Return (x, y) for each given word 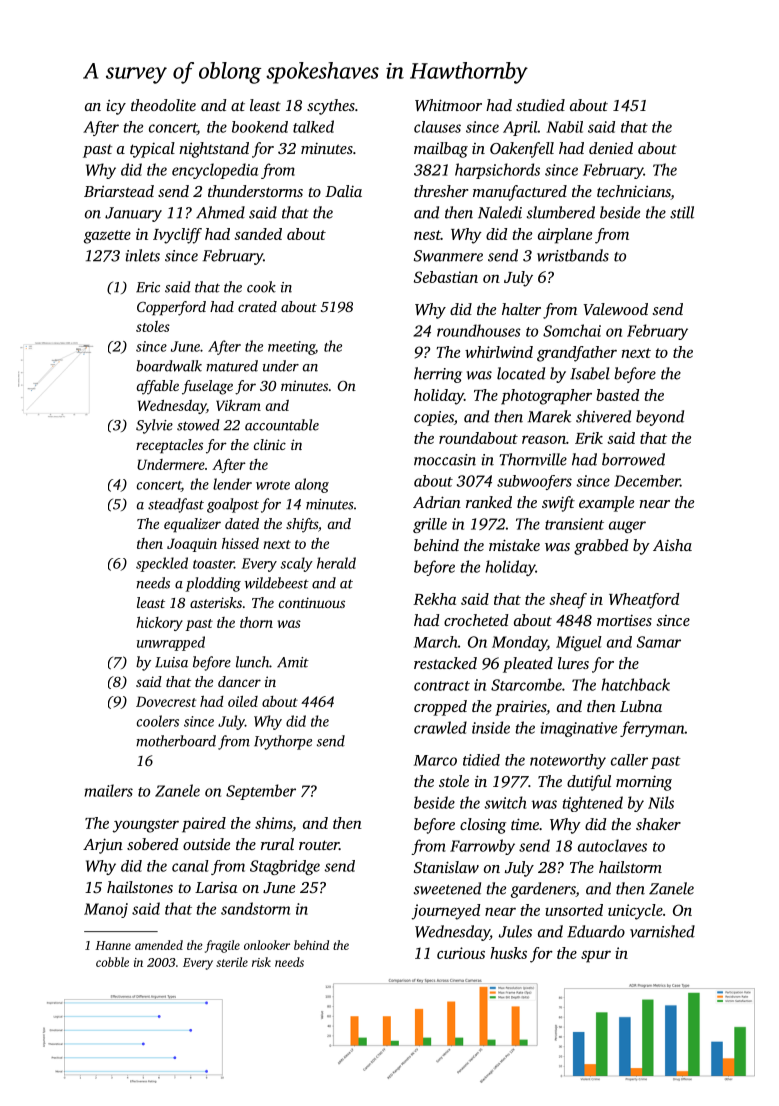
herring (438, 375)
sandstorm (255, 908)
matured (232, 366)
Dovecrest (166, 701)
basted (617, 395)
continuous (312, 602)
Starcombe (526, 684)
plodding (213, 584)
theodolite (163, 105)
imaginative (578, 729)
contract (442, 686)
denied (611, 148)
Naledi (500, 212)
